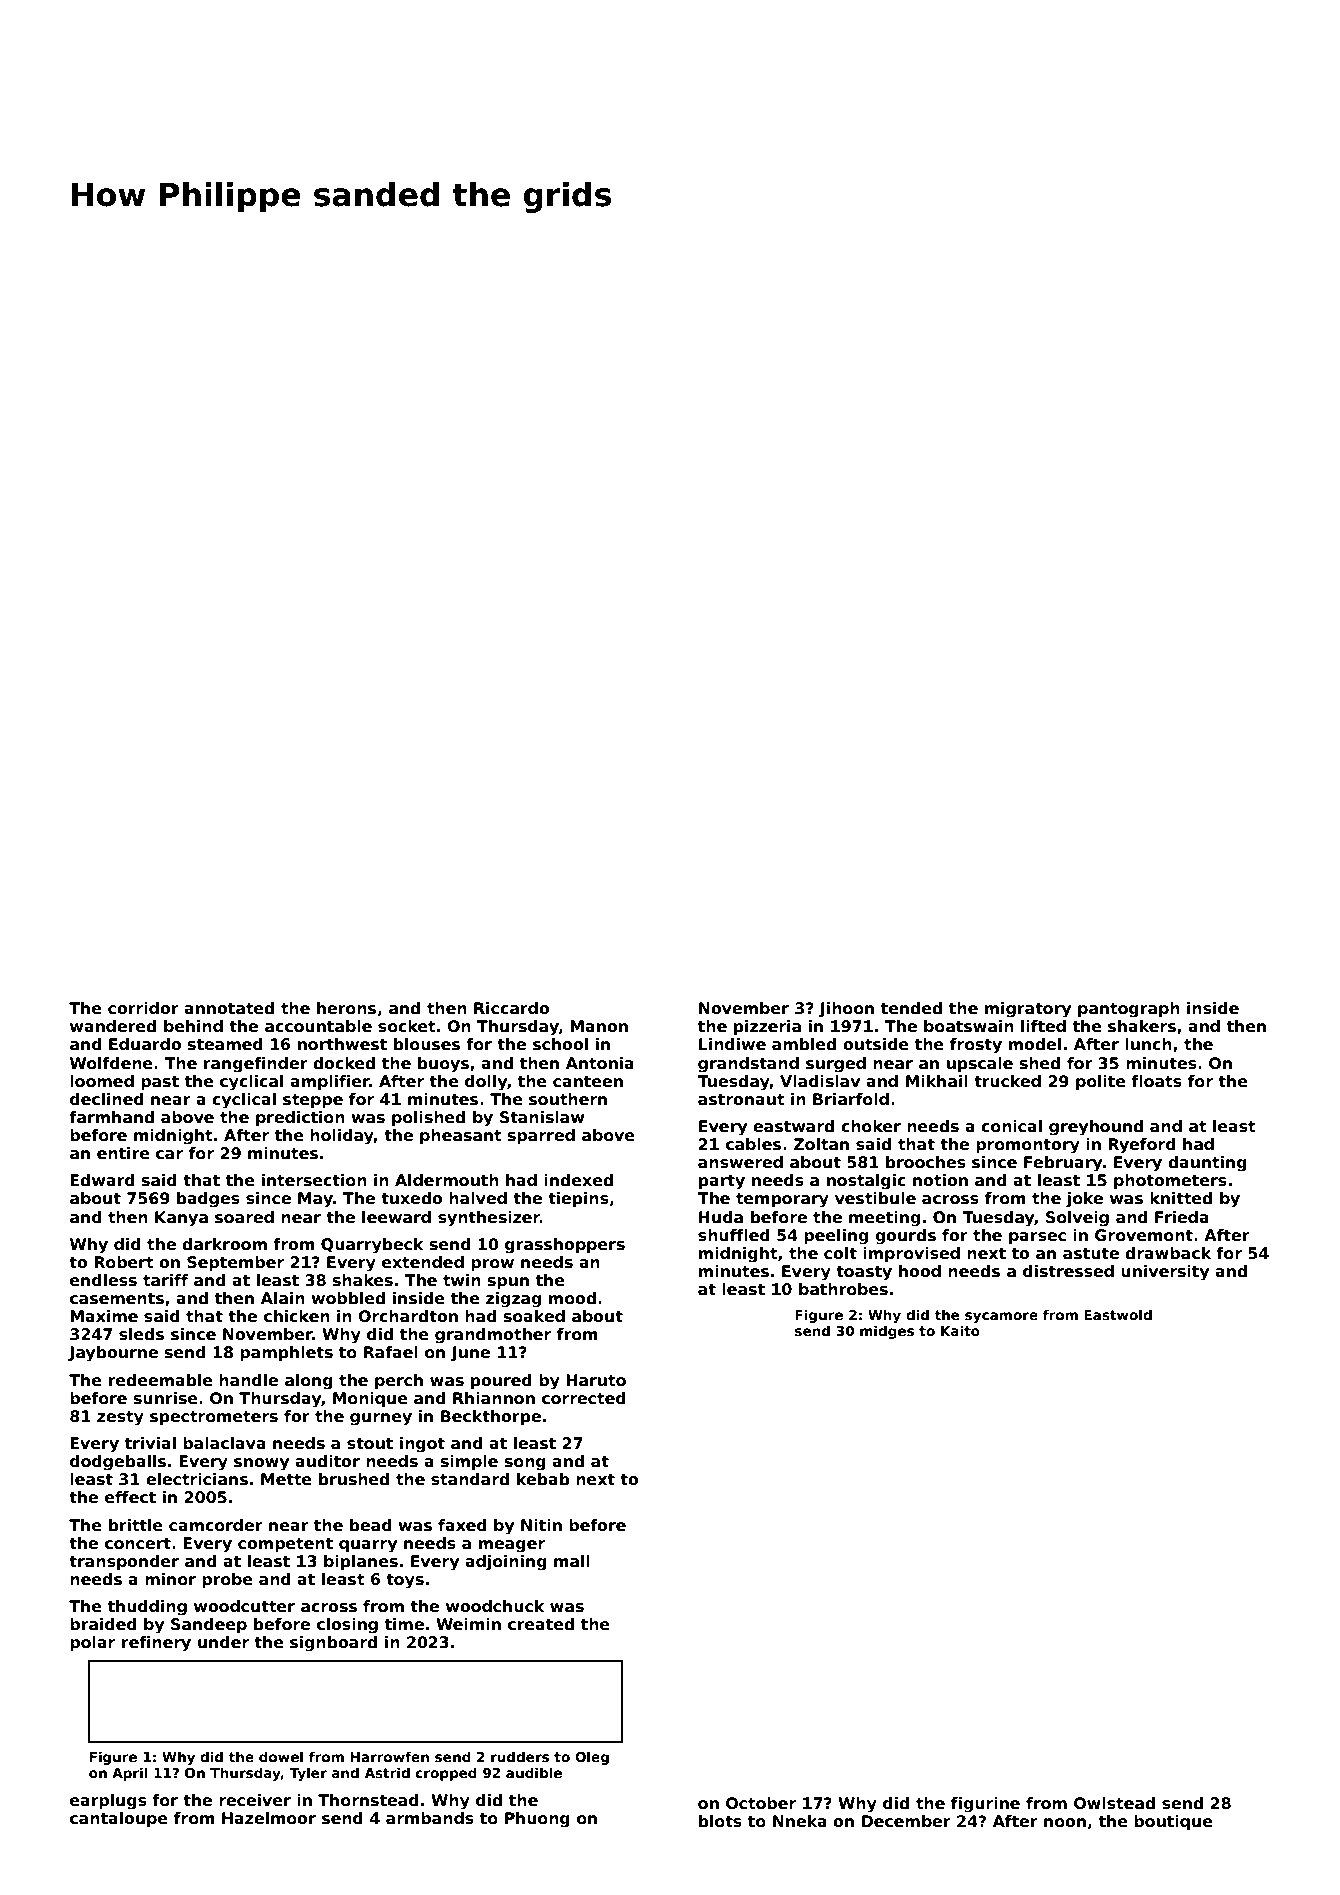 This page has height=1895, width=1340. Describe the element at coordinates (141, 1334) in the page. I see `sleds` at that location.
